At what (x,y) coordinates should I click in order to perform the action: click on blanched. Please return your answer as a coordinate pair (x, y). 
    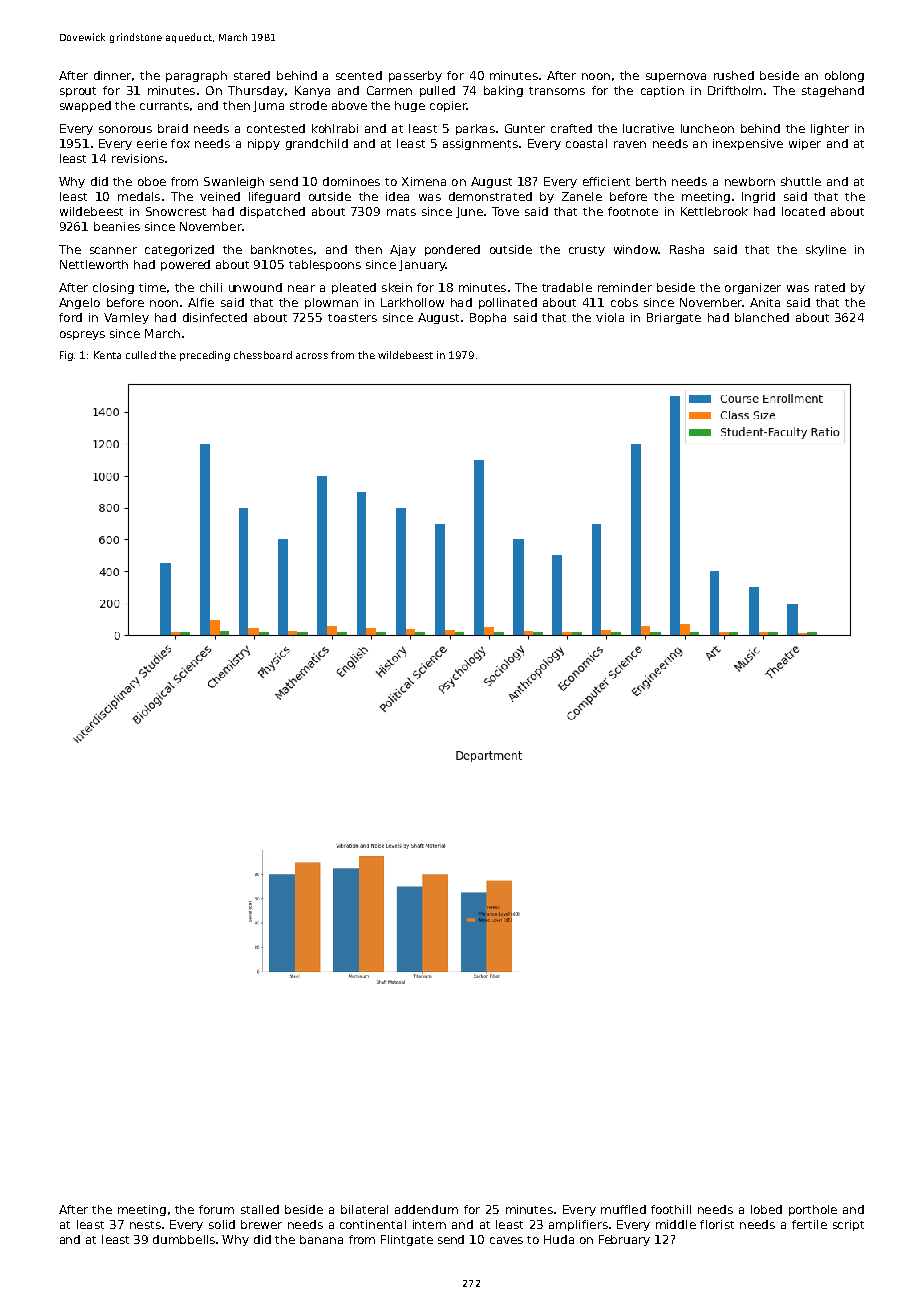
    Looking at the image, I should click on (762, 317).
